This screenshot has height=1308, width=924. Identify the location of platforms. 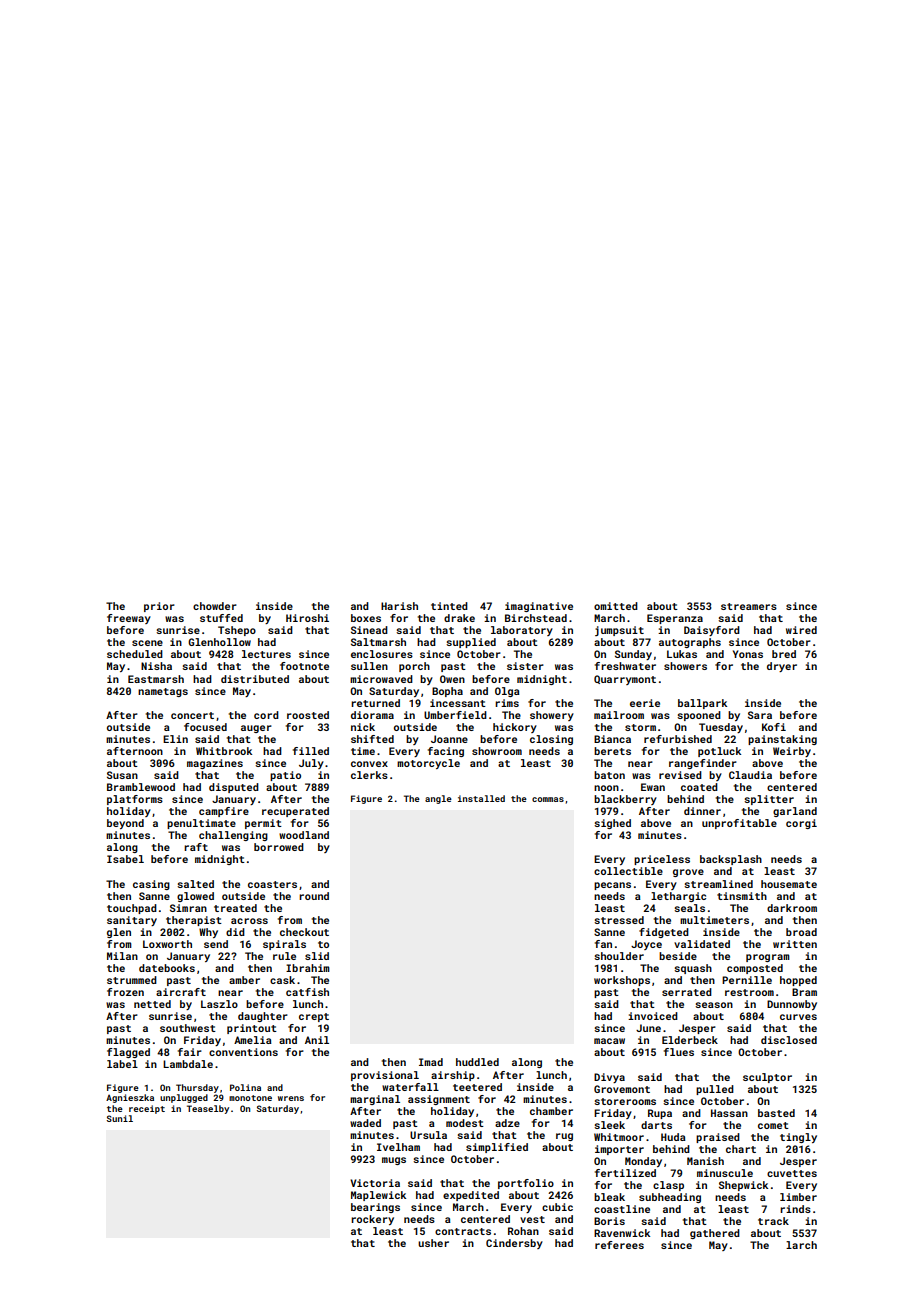
(135, 800).
